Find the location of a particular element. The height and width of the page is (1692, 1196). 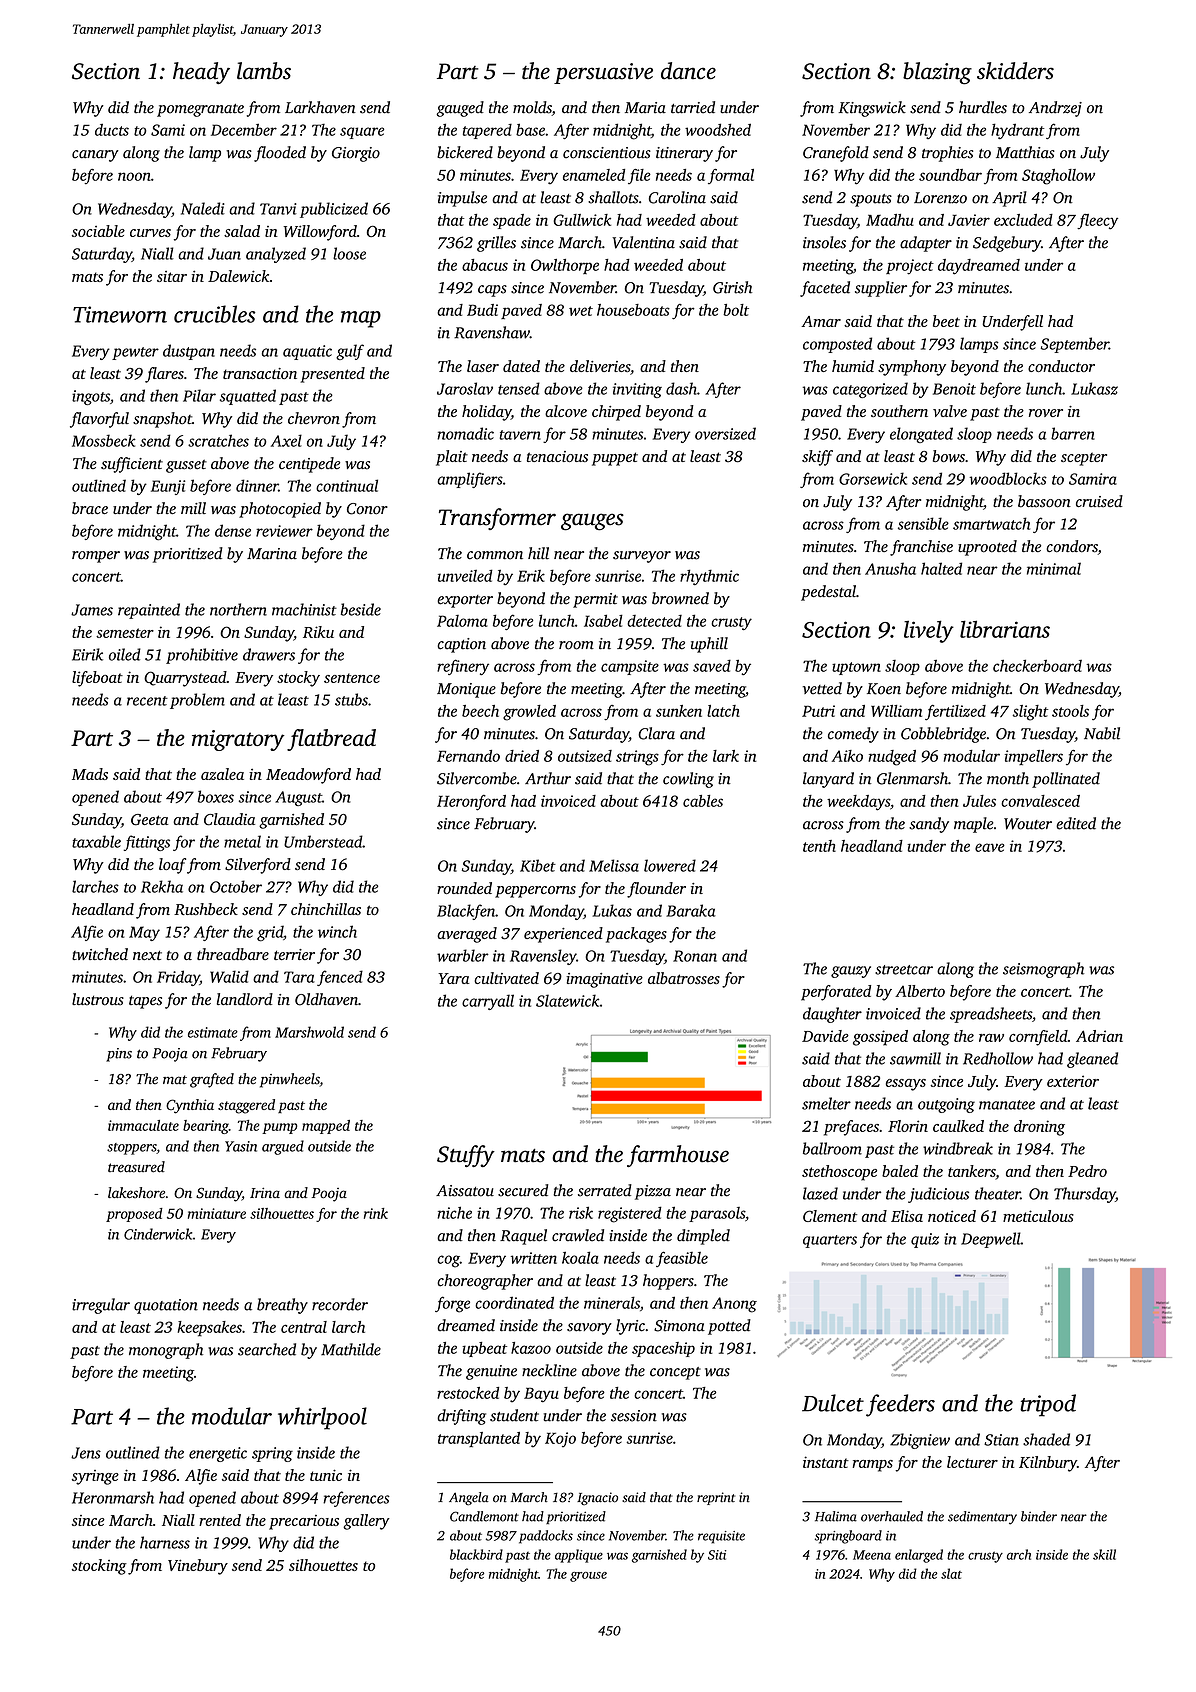

sensible is located at coordinates (923, 523).
